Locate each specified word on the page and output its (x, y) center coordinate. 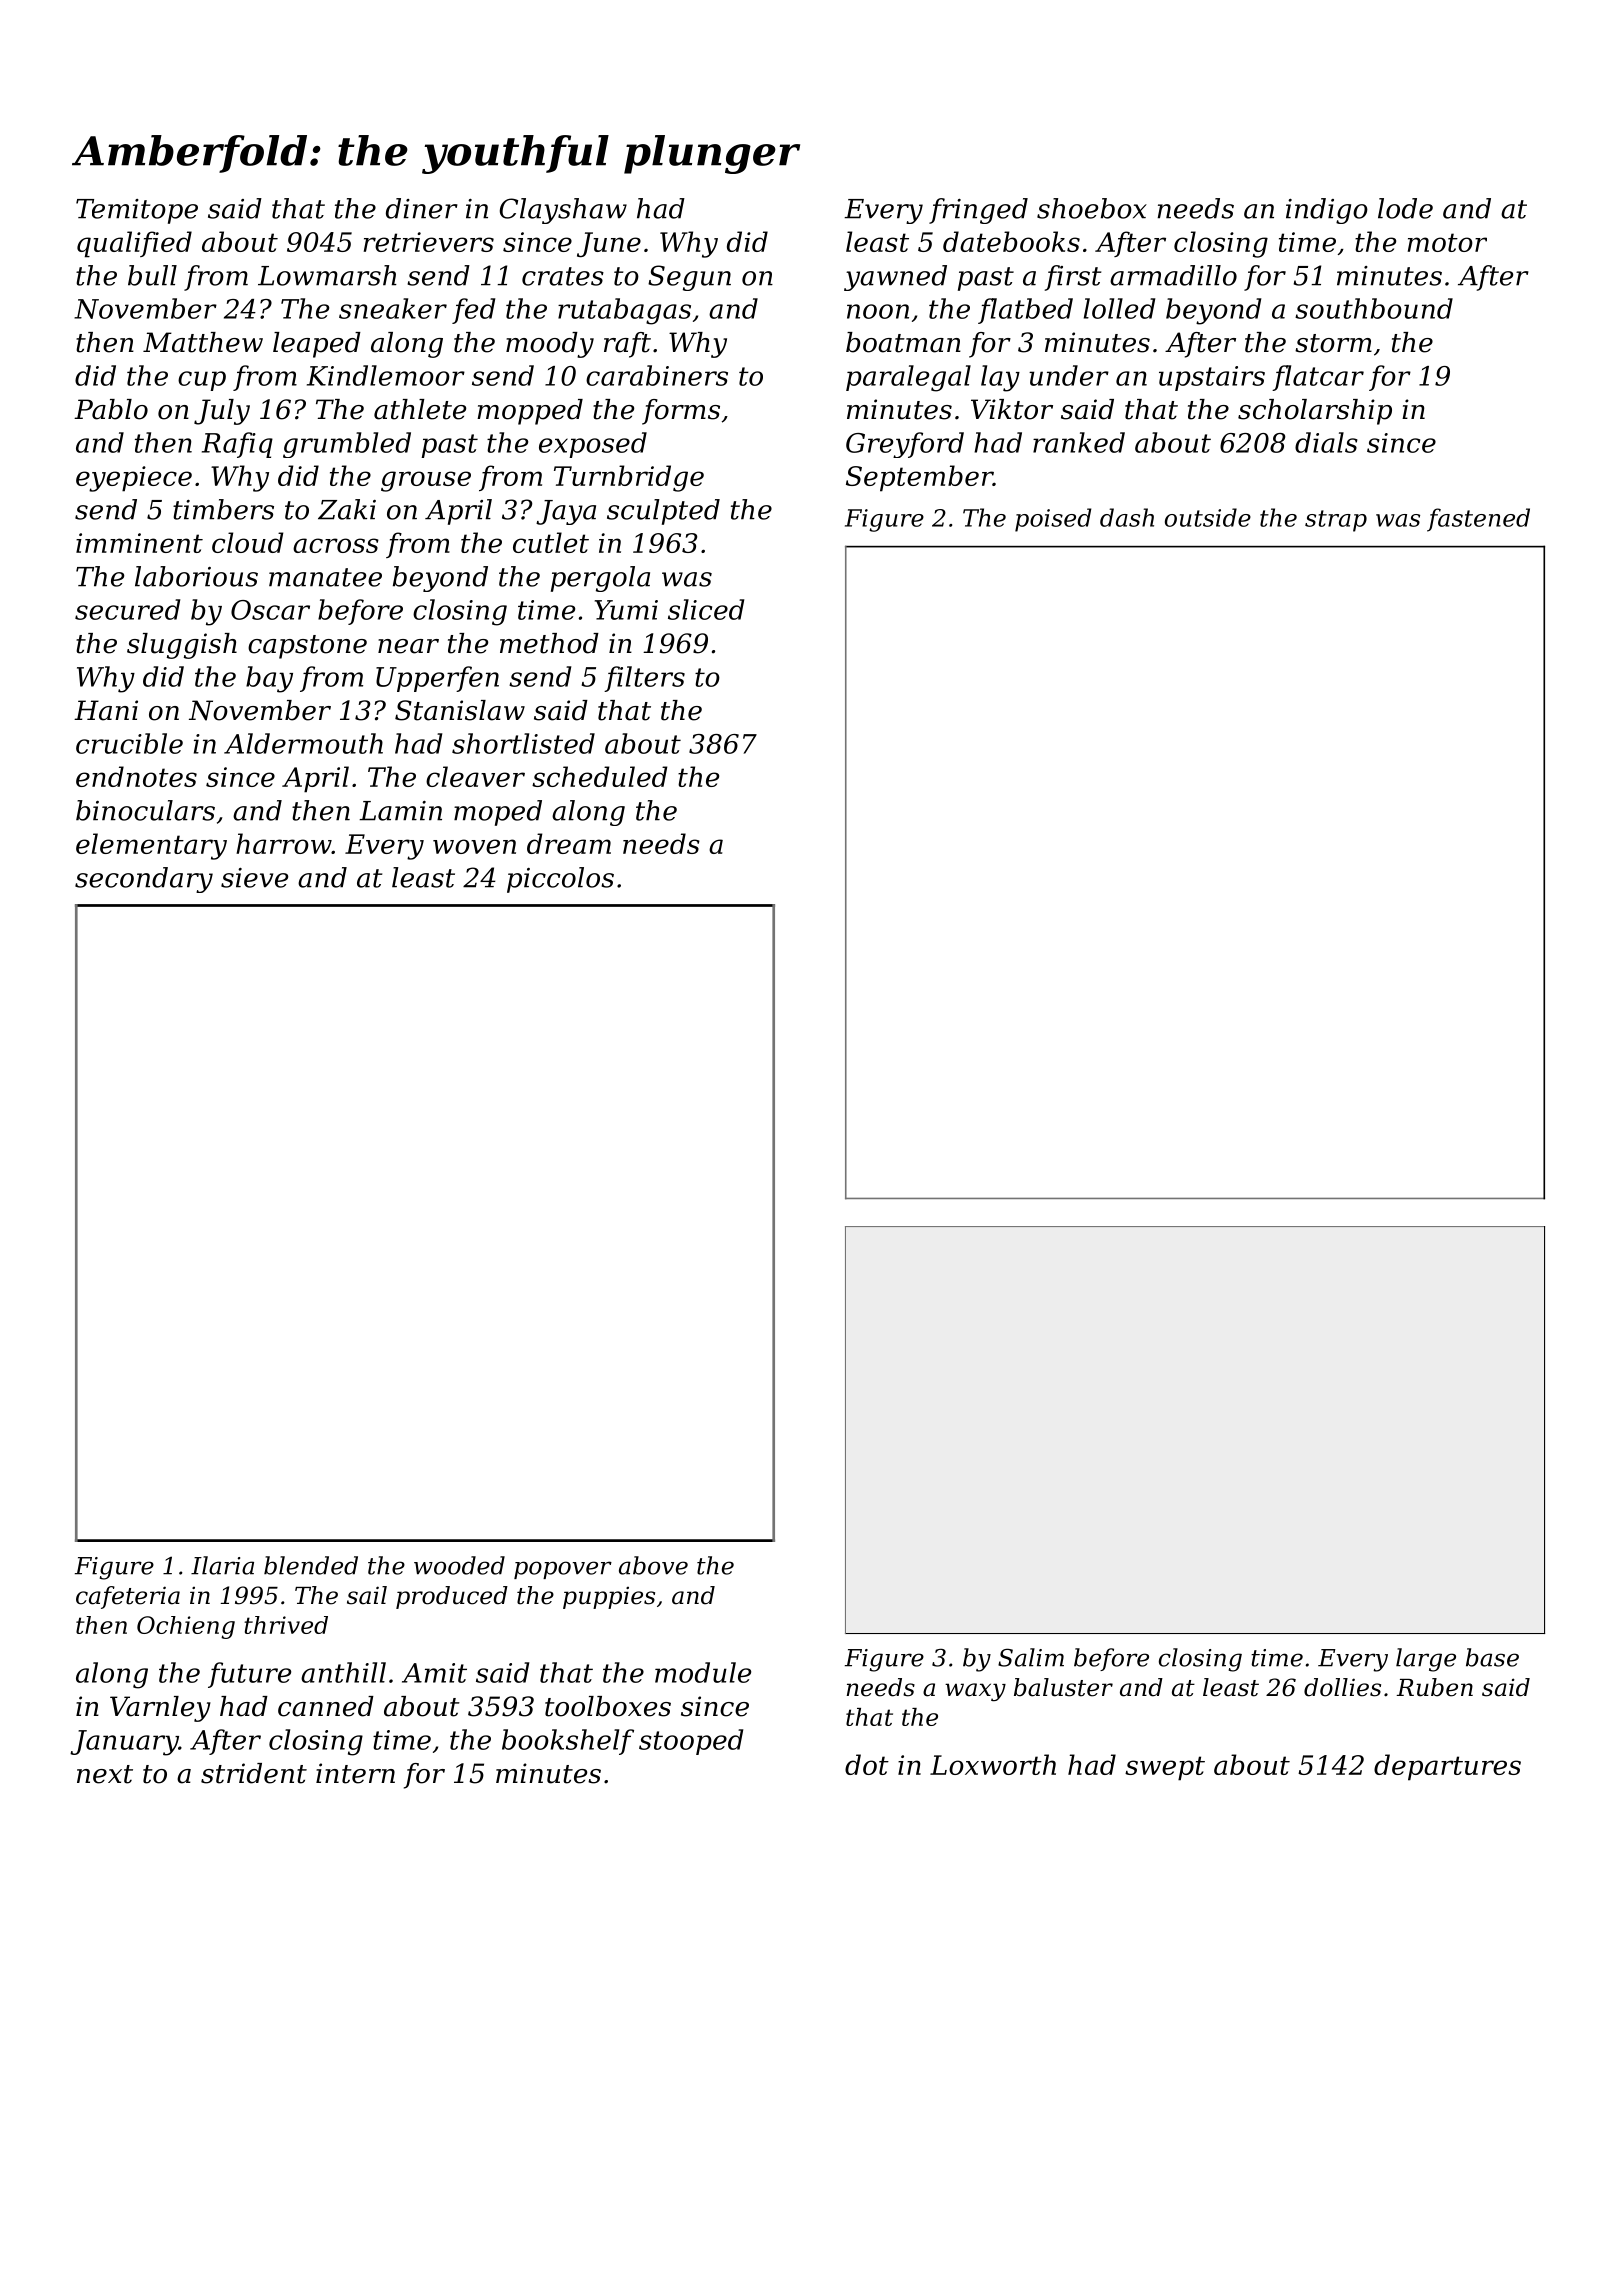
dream (569, 843)
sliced (706, 609)
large (1426, 1660)
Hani (106, 710)
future (249, 1675)
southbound (1374, 308)
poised (1053, 520)
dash (1127, 517)
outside (1208, 517)
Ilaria (222, 1565)
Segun (689, 278)
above (653, 1565)
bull (152, 275)
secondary (144, 880)
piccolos (560, 880)
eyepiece (134, 479)
